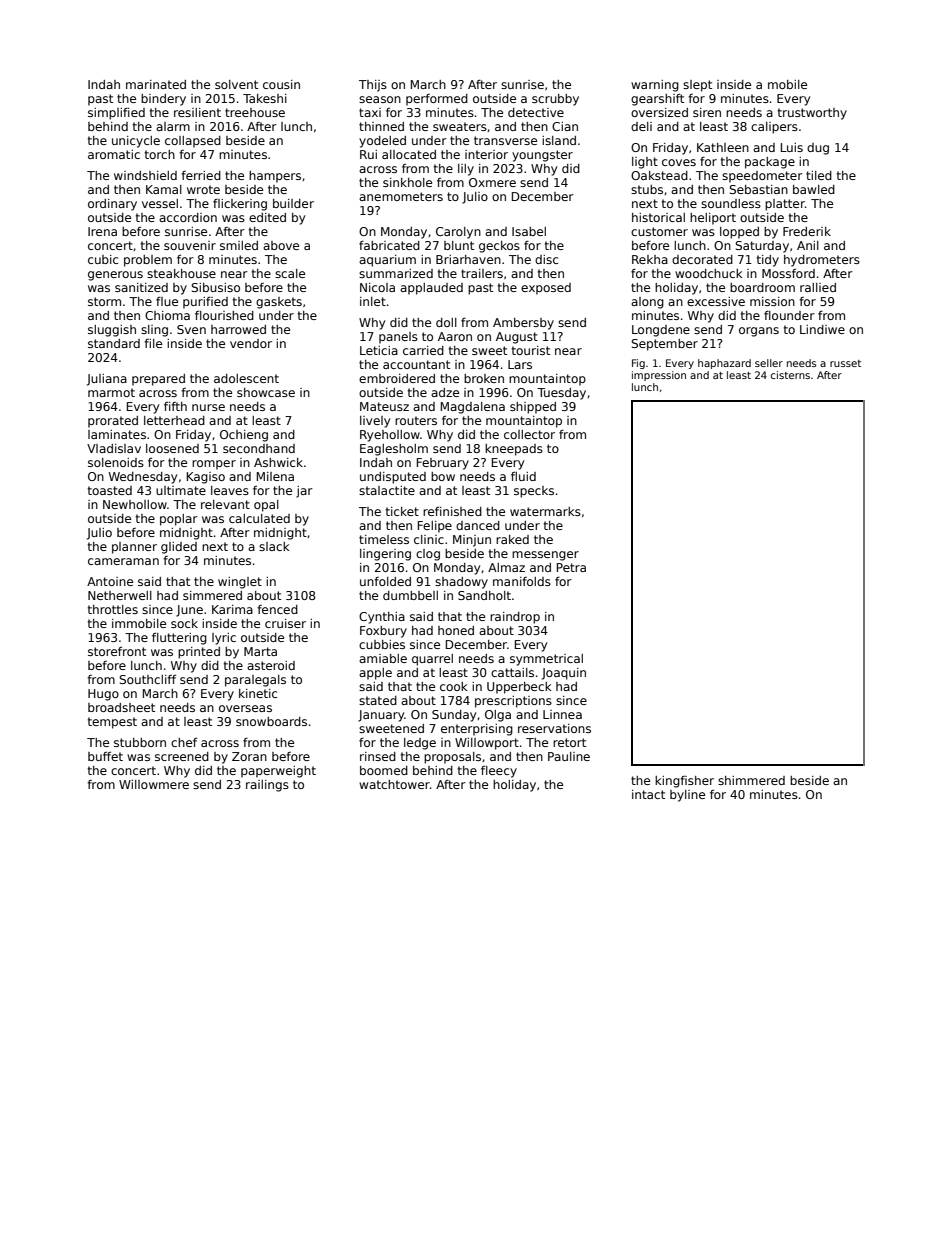 The image size is (952, 1233). I want to click on Felipe, so click(435, 527).
